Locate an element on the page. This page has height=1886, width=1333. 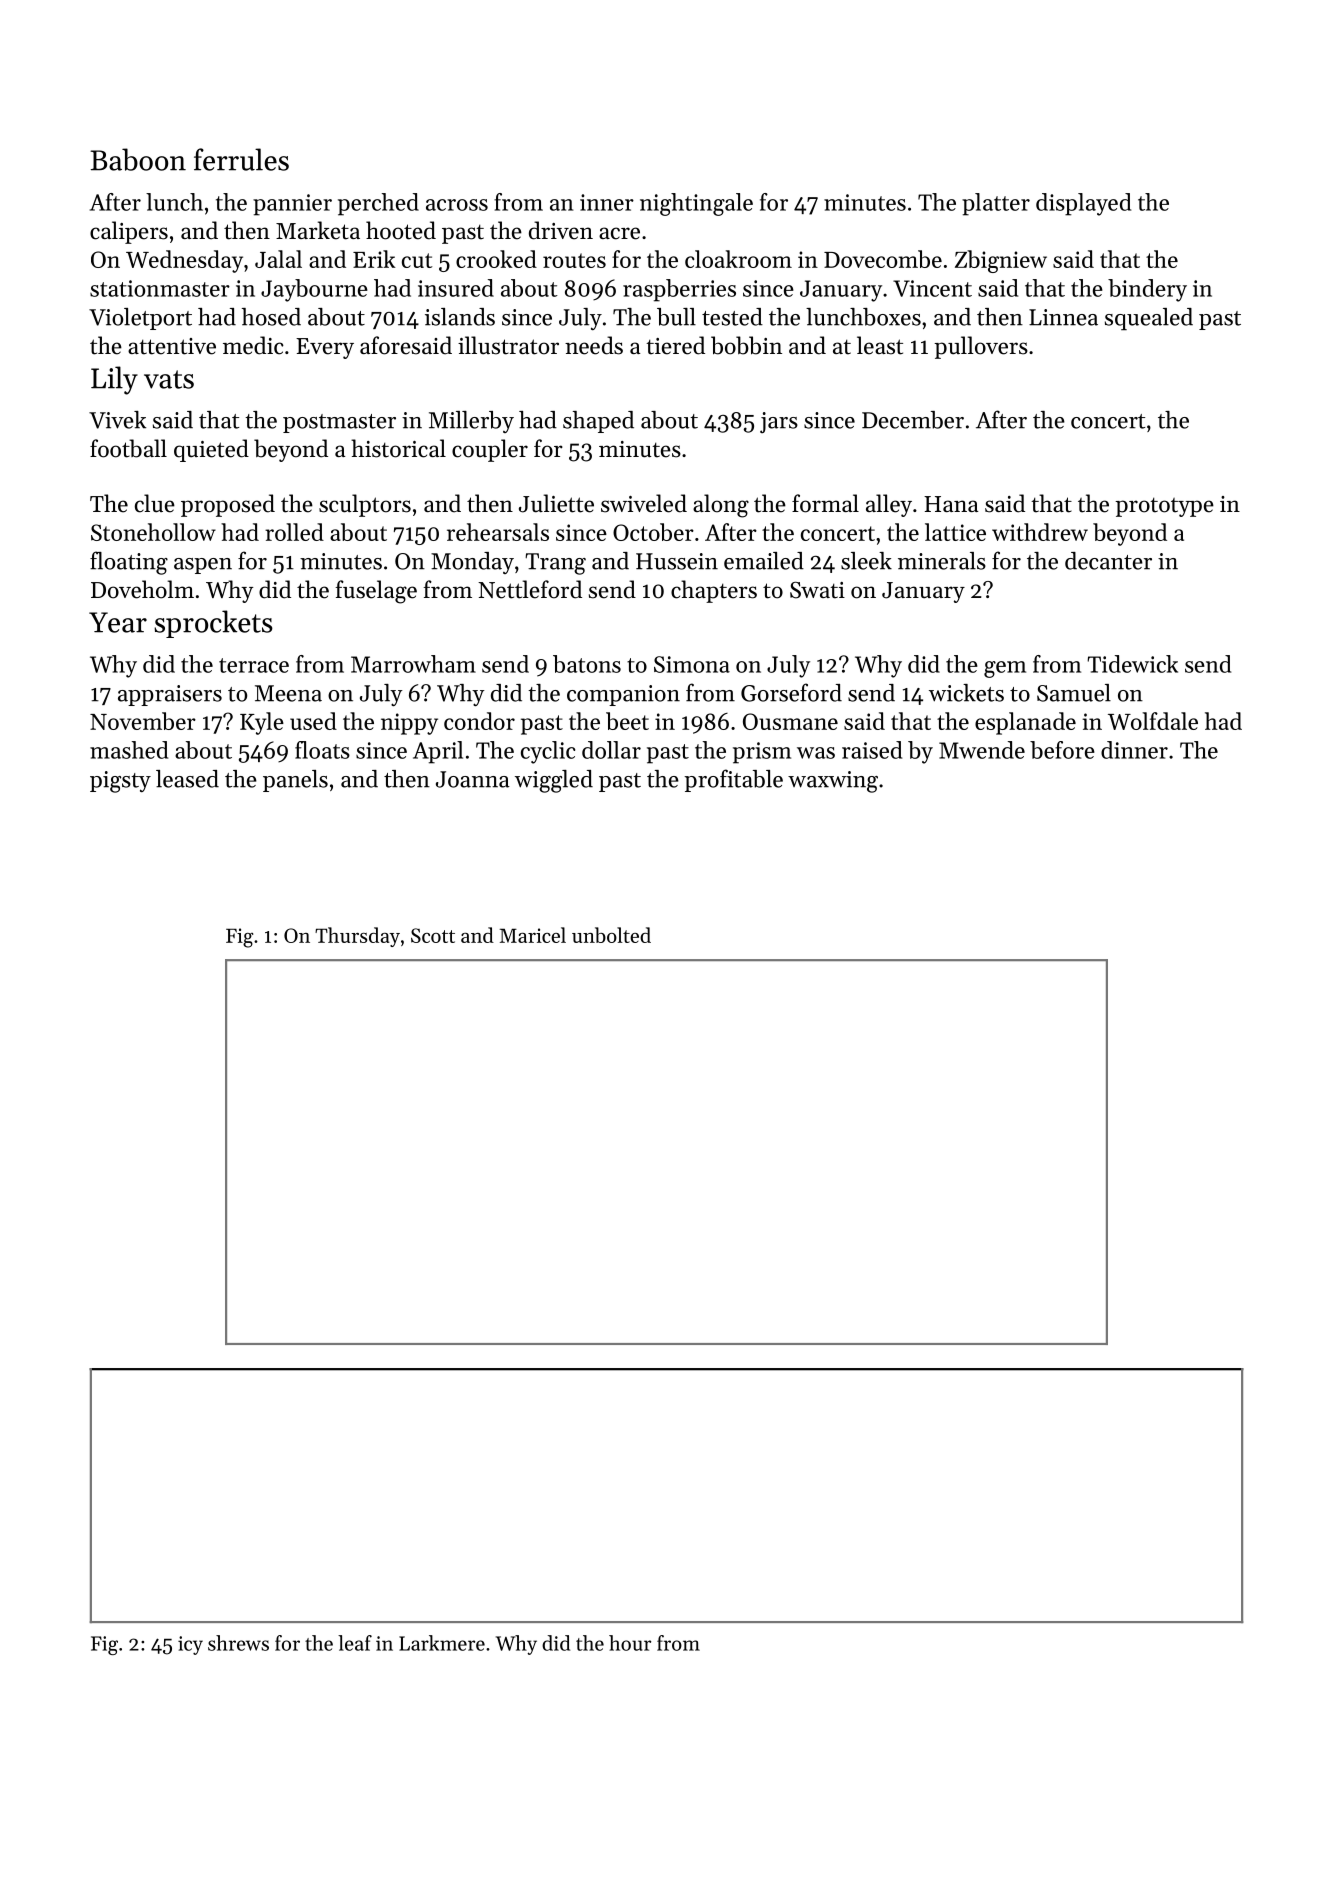
before is located at coordinates (1062, 750).
